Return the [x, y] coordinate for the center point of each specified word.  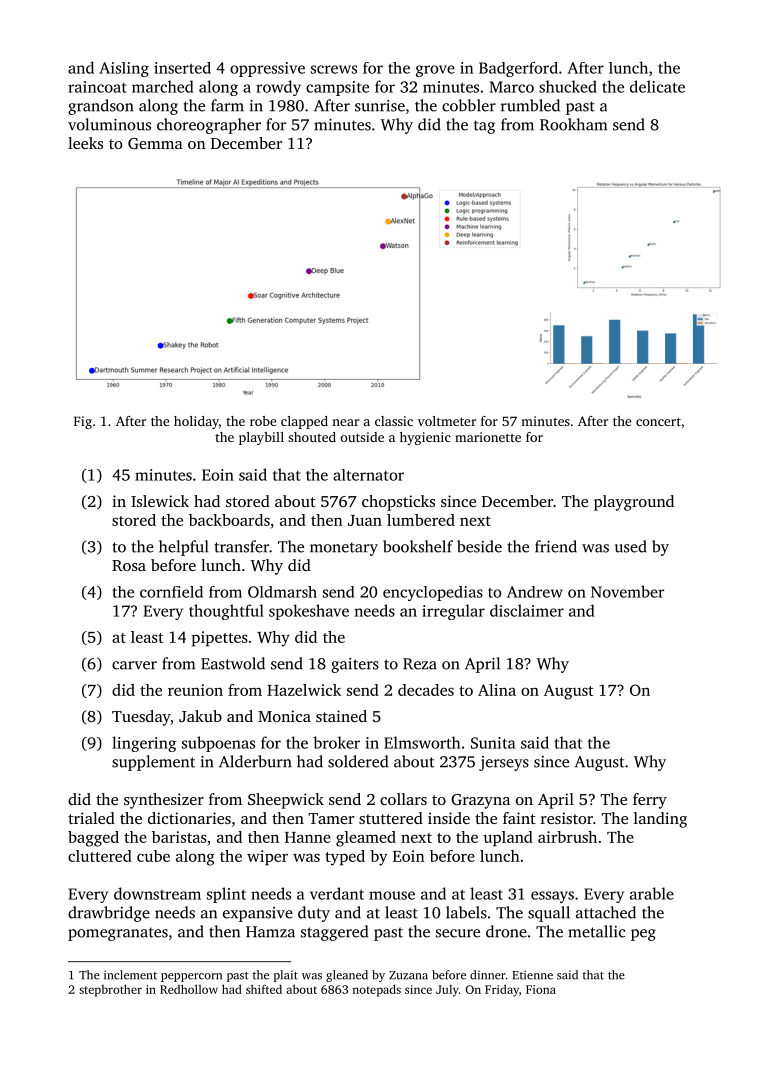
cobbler [469, 105]
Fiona [541, 989]
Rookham [573, 124]
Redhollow [189, 989]
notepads [377, 990]
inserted [182, 68]
